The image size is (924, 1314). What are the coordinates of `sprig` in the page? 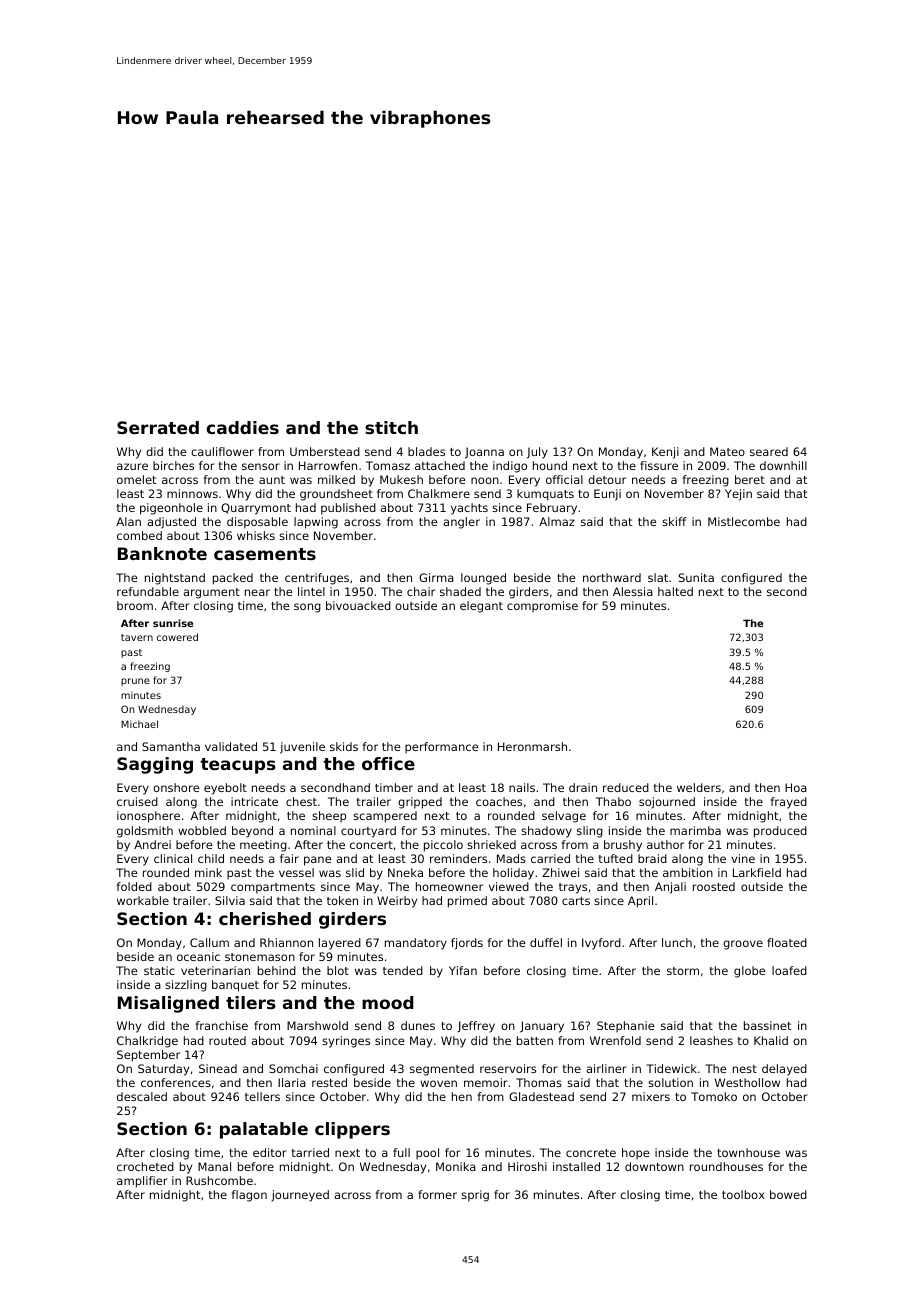 It's located at (475, 1196).
